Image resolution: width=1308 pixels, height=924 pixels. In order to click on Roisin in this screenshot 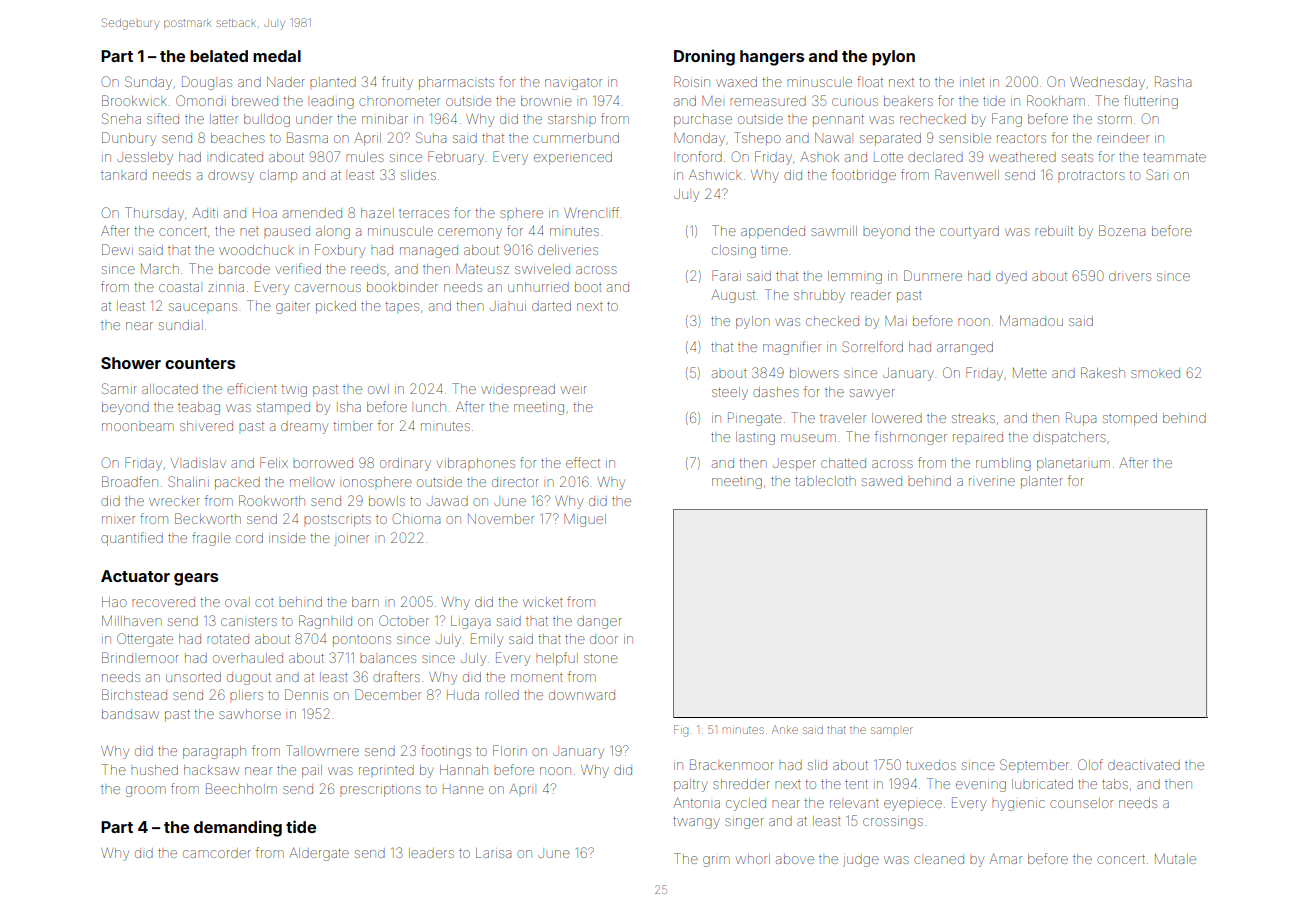, I will do `click(692, 81)`.
